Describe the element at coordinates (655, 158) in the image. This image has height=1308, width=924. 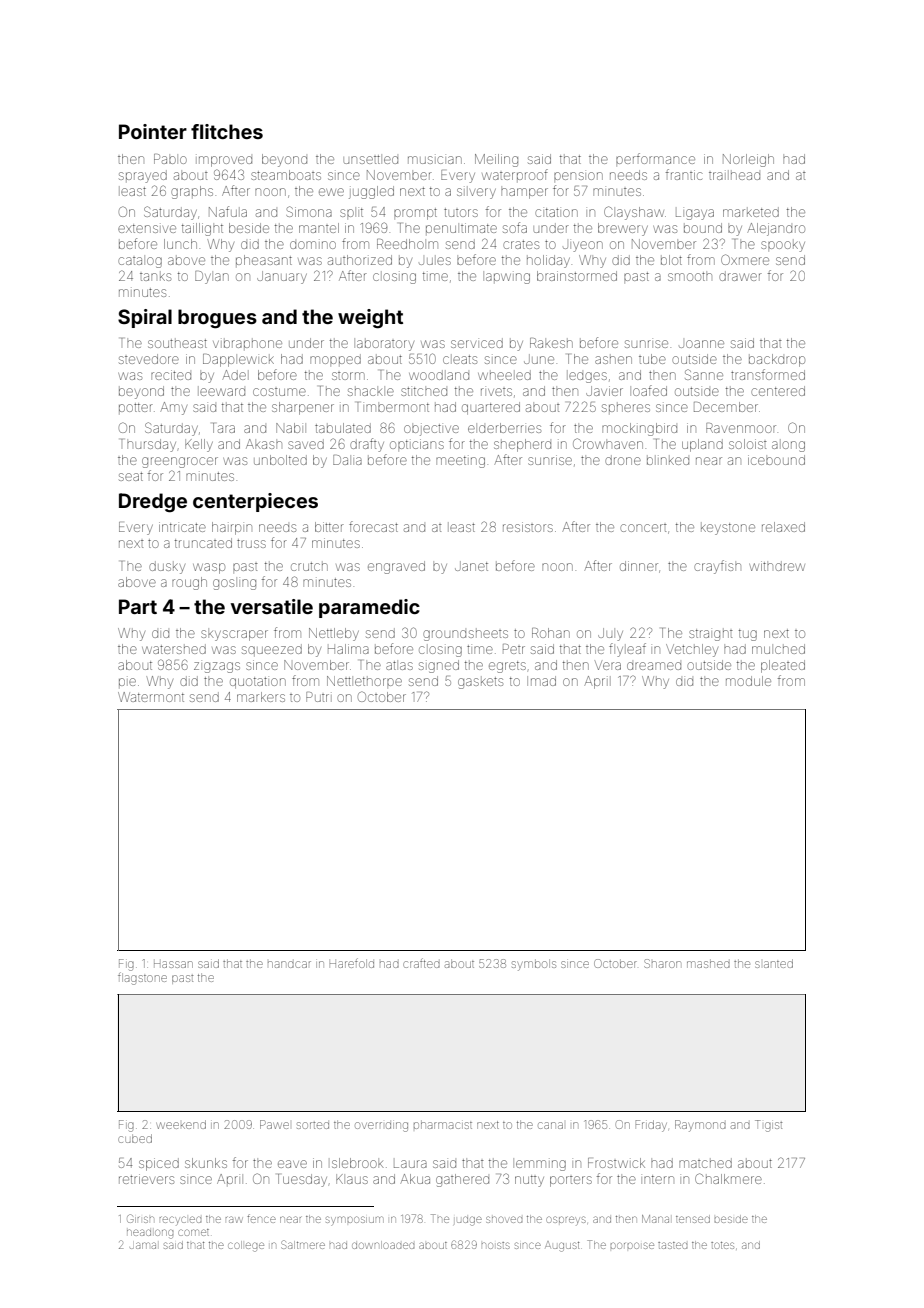
I see `performance` at that location.
